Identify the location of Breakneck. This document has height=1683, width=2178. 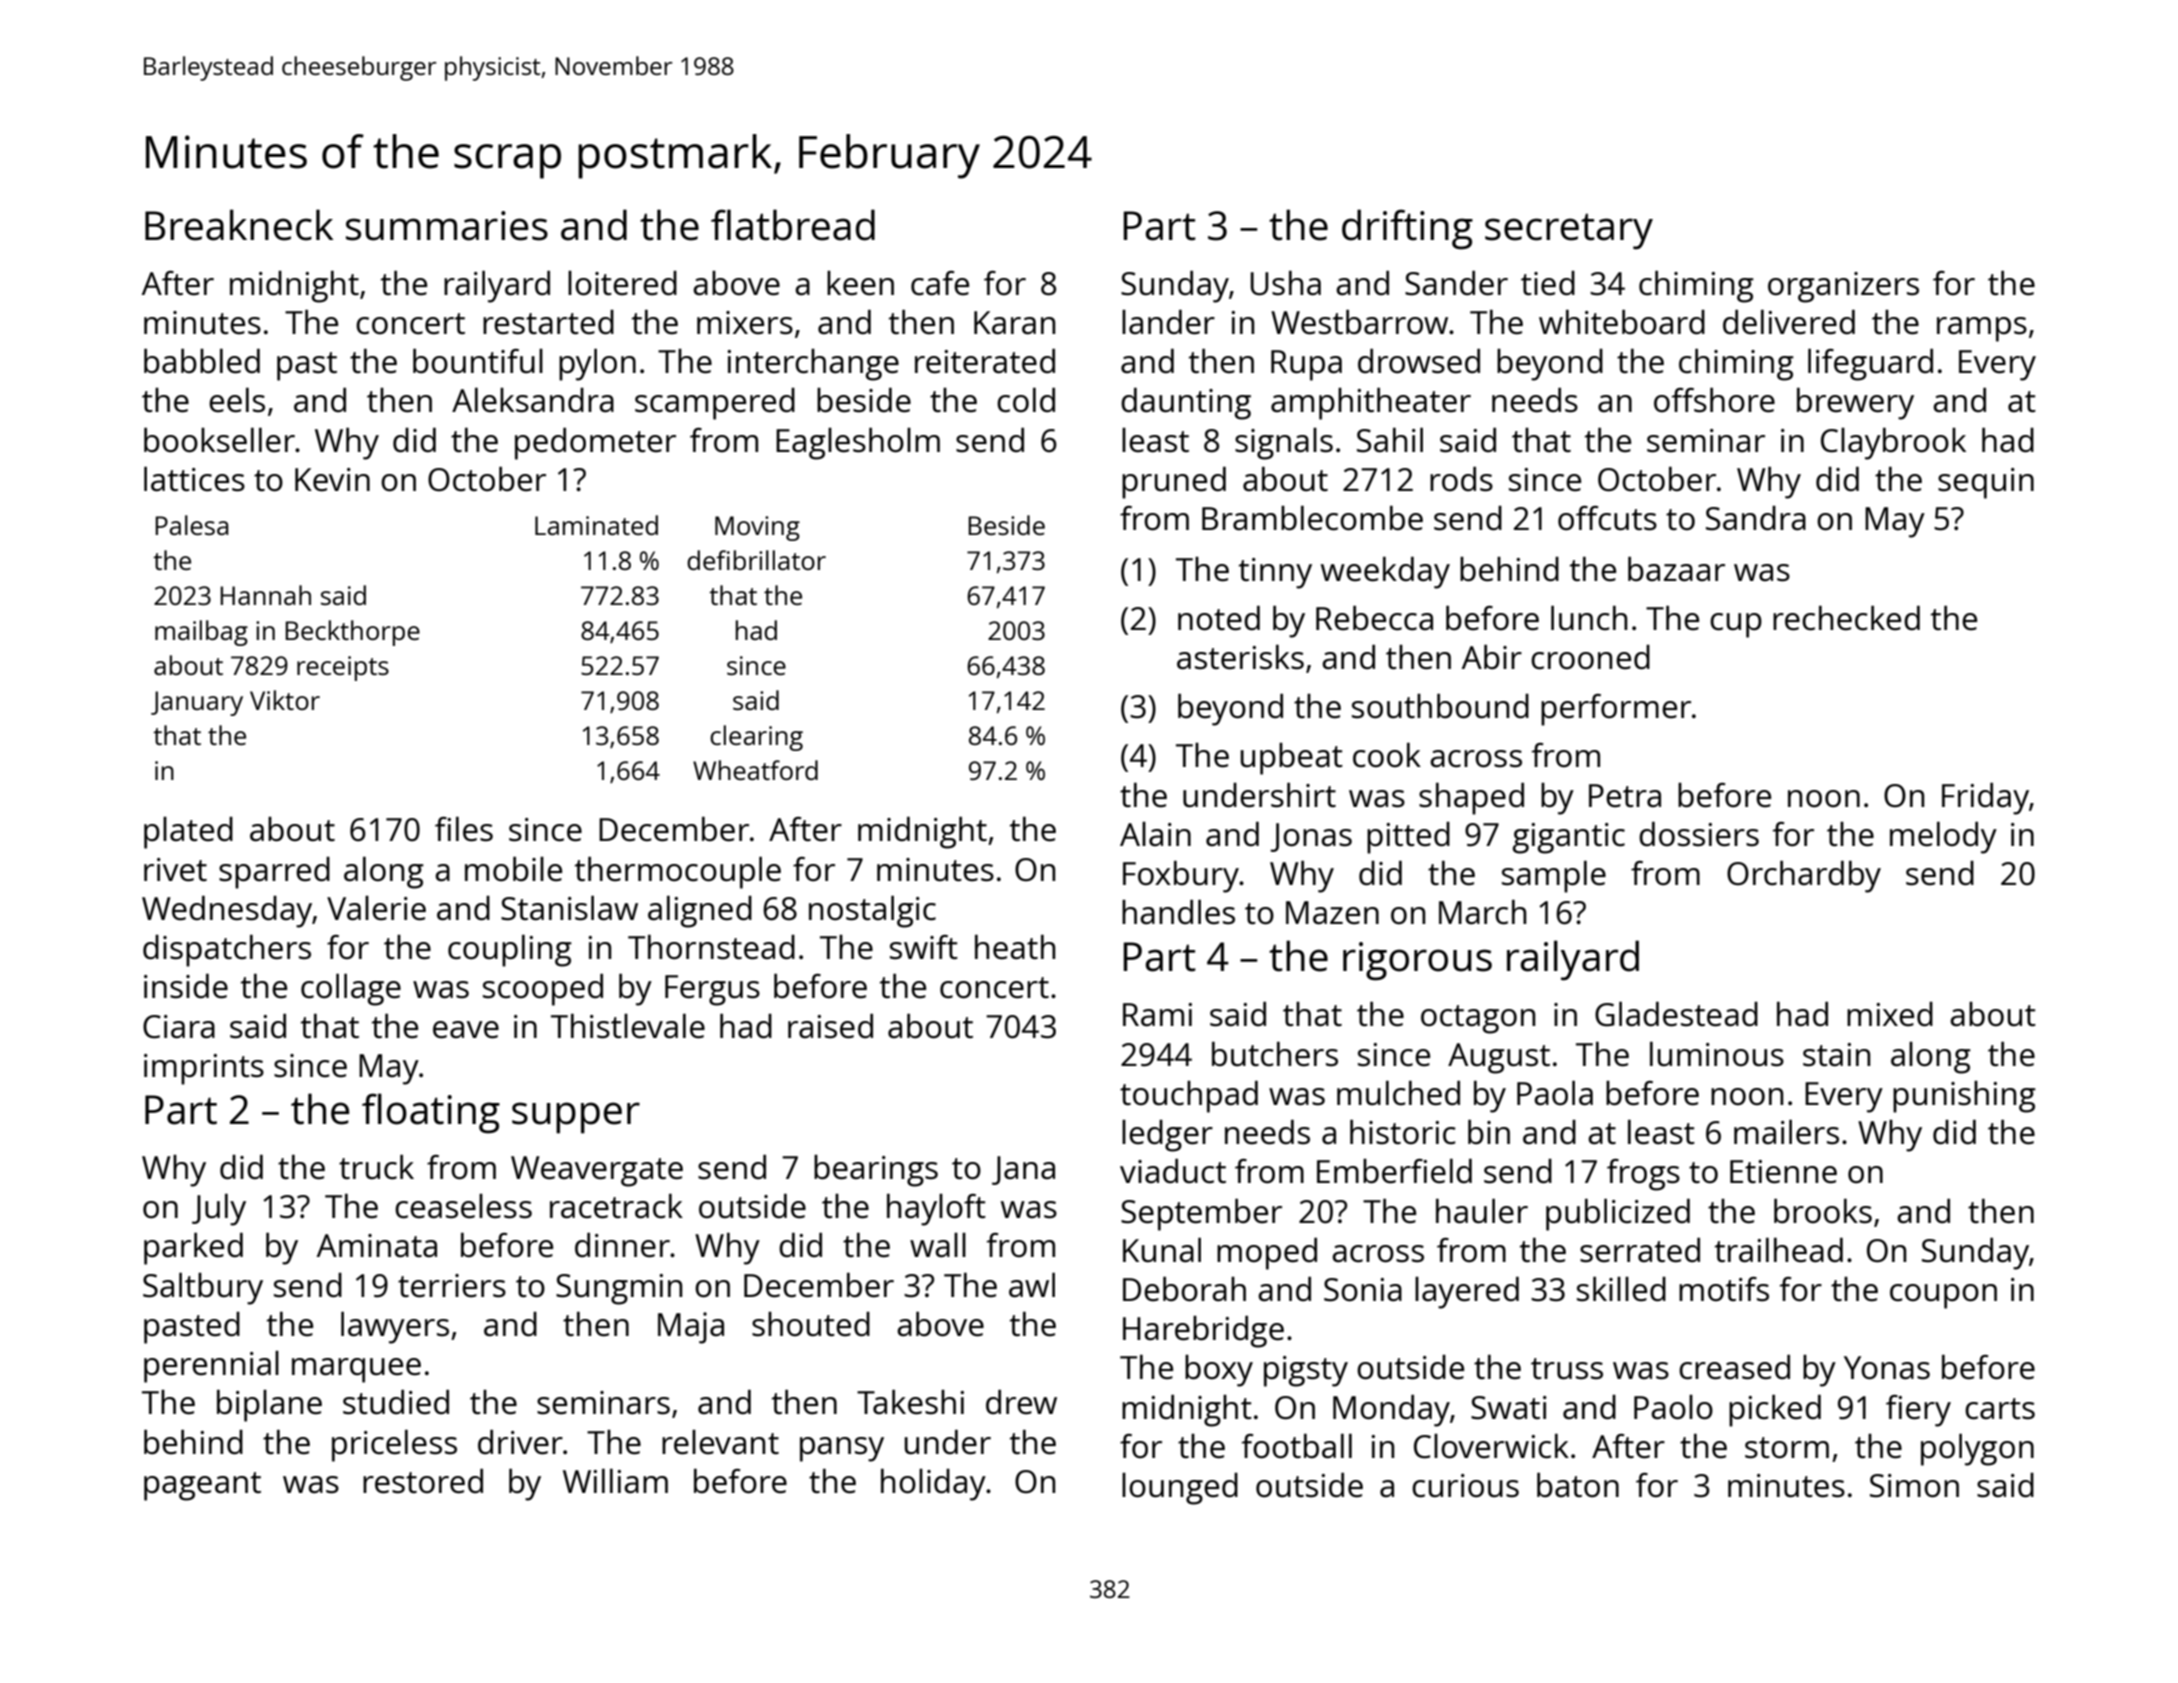
(239, 225).
